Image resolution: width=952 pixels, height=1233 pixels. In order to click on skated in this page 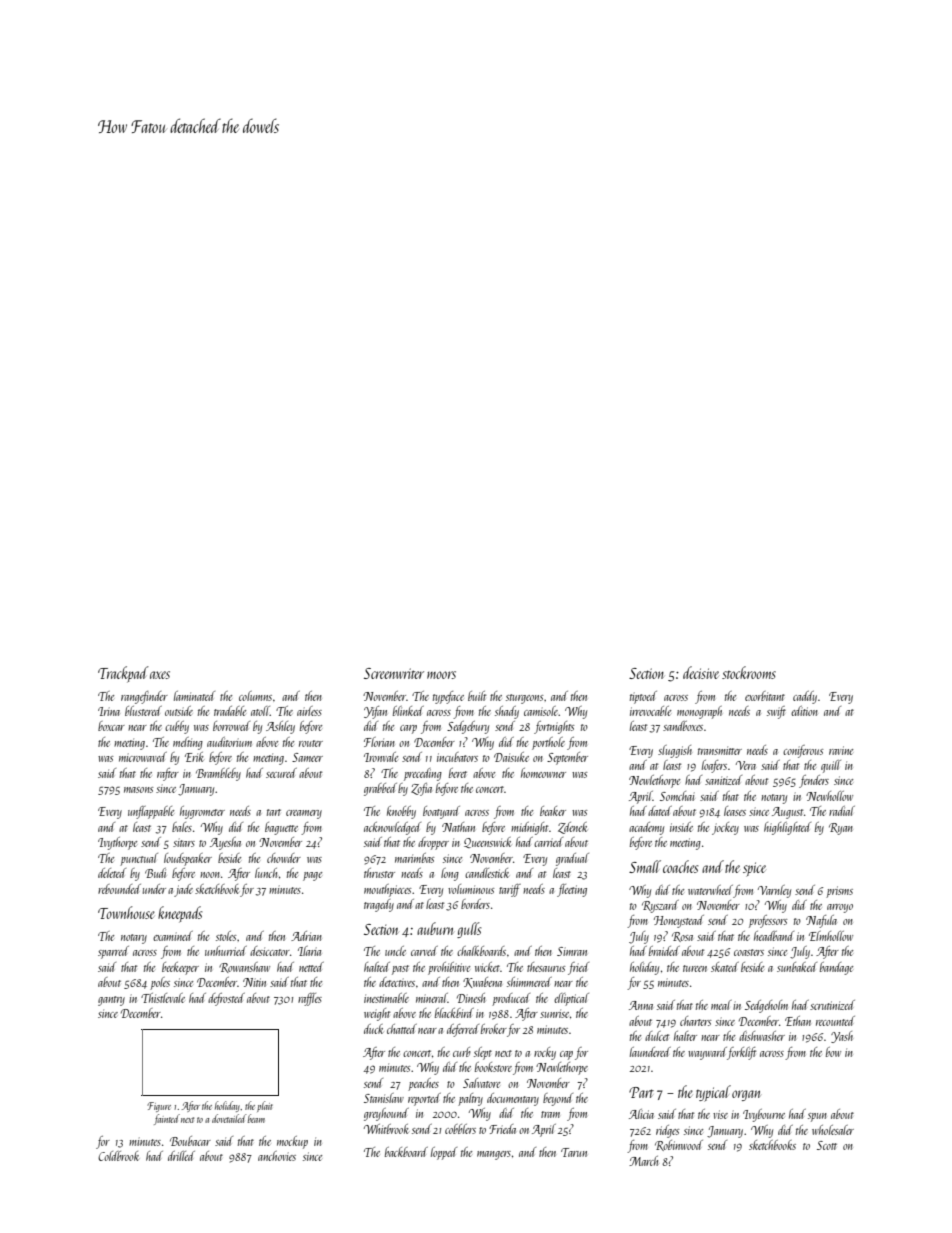, I will do `click(725, 967)`.
